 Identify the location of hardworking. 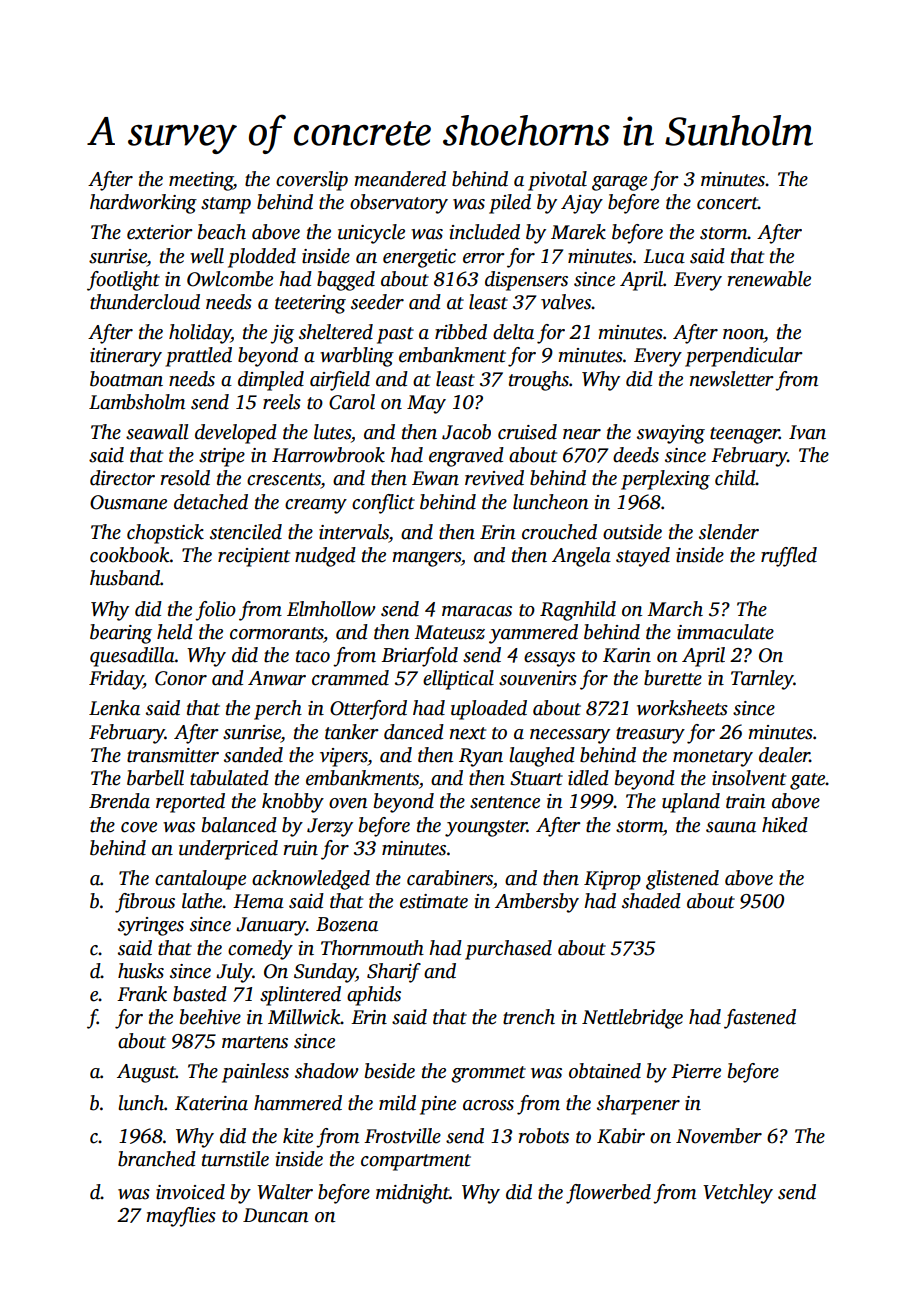
(143, 204).
